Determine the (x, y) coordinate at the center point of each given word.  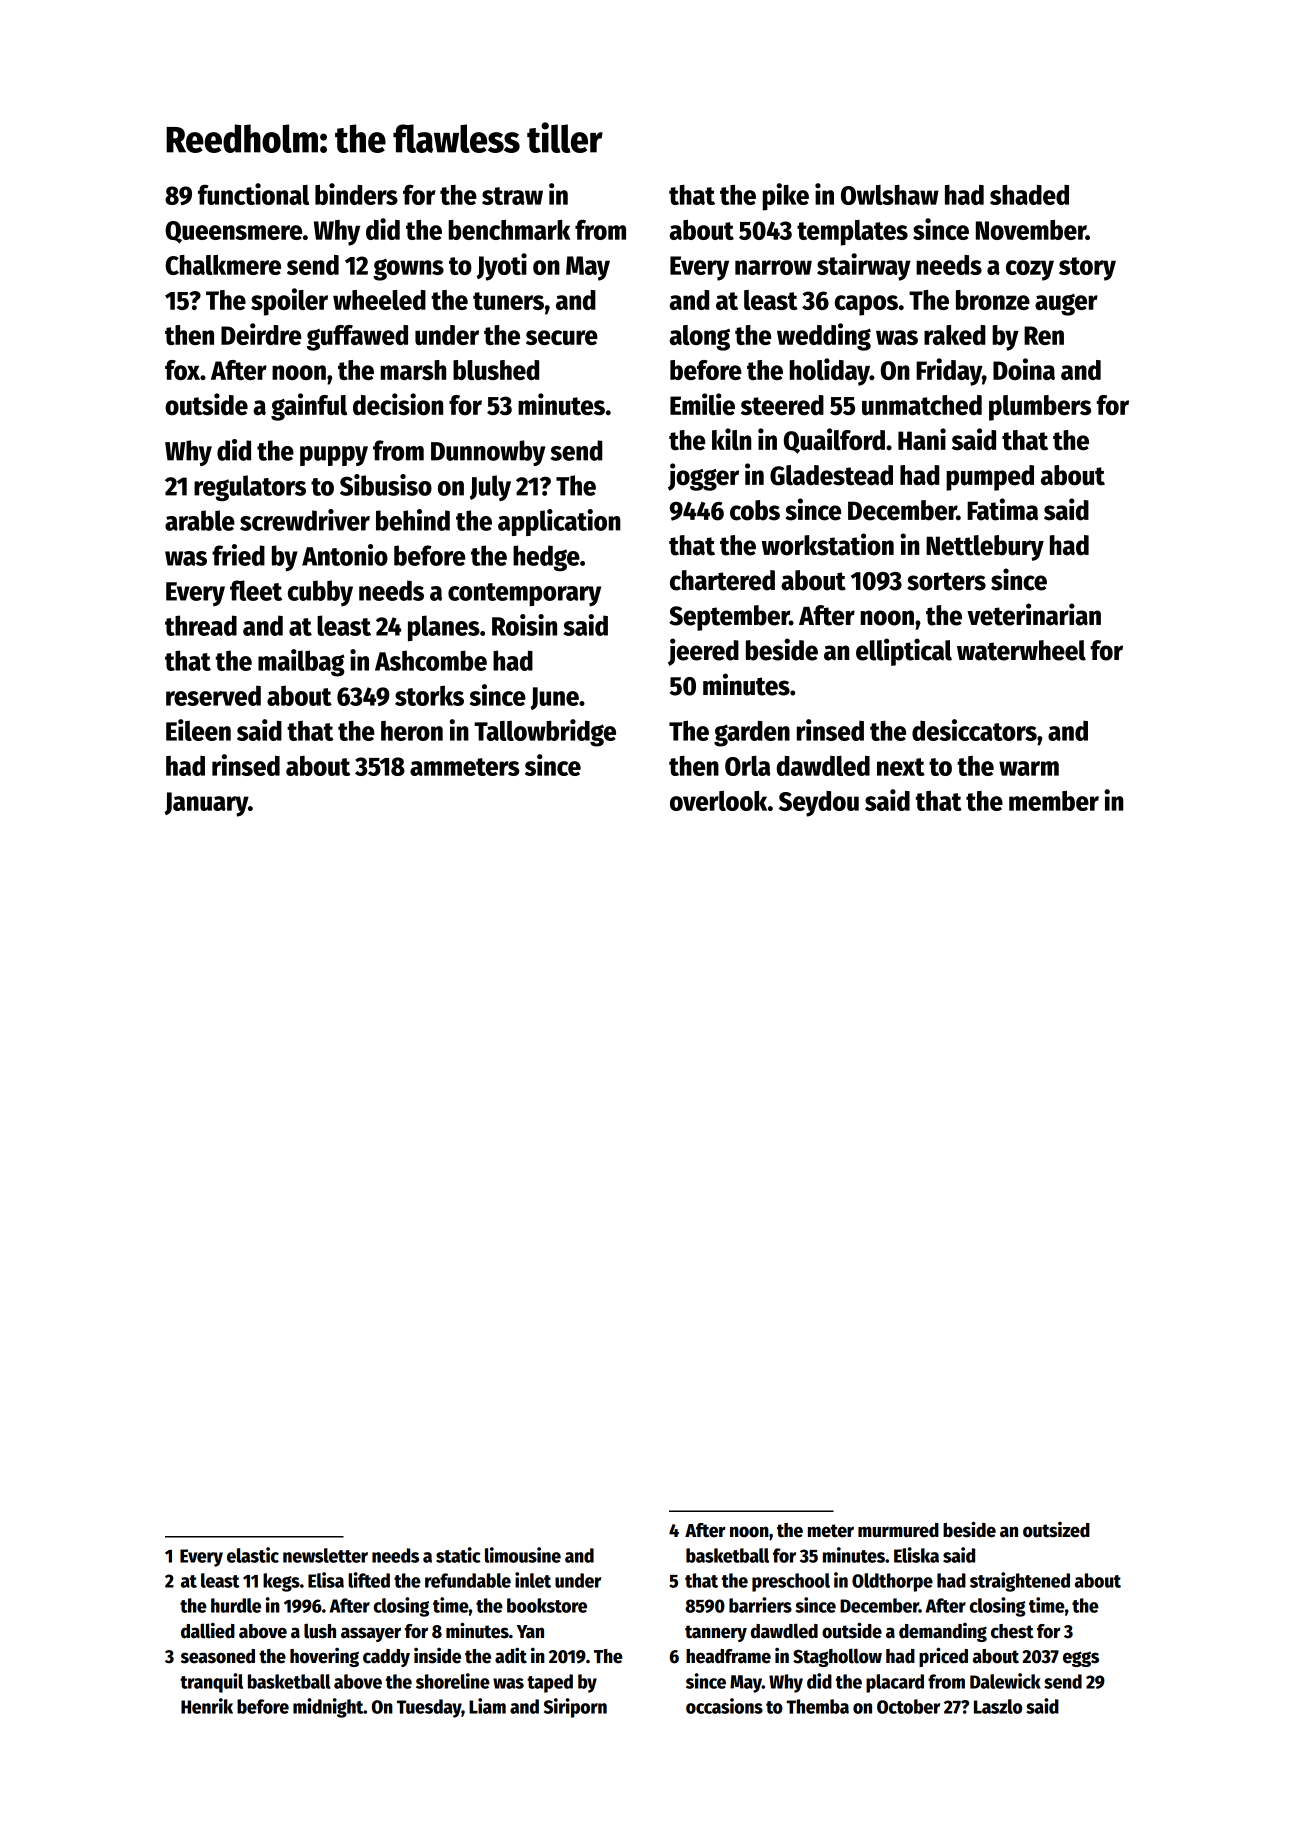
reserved (213, 695)
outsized (1056, 1530)
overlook (718, 801)
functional (253, 194)
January (206, 804)
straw (512, 196)
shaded (1029, 195)
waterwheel (1021, 650)
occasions (724, 1706)
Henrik (207, 1706)
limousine (523, 1555)
